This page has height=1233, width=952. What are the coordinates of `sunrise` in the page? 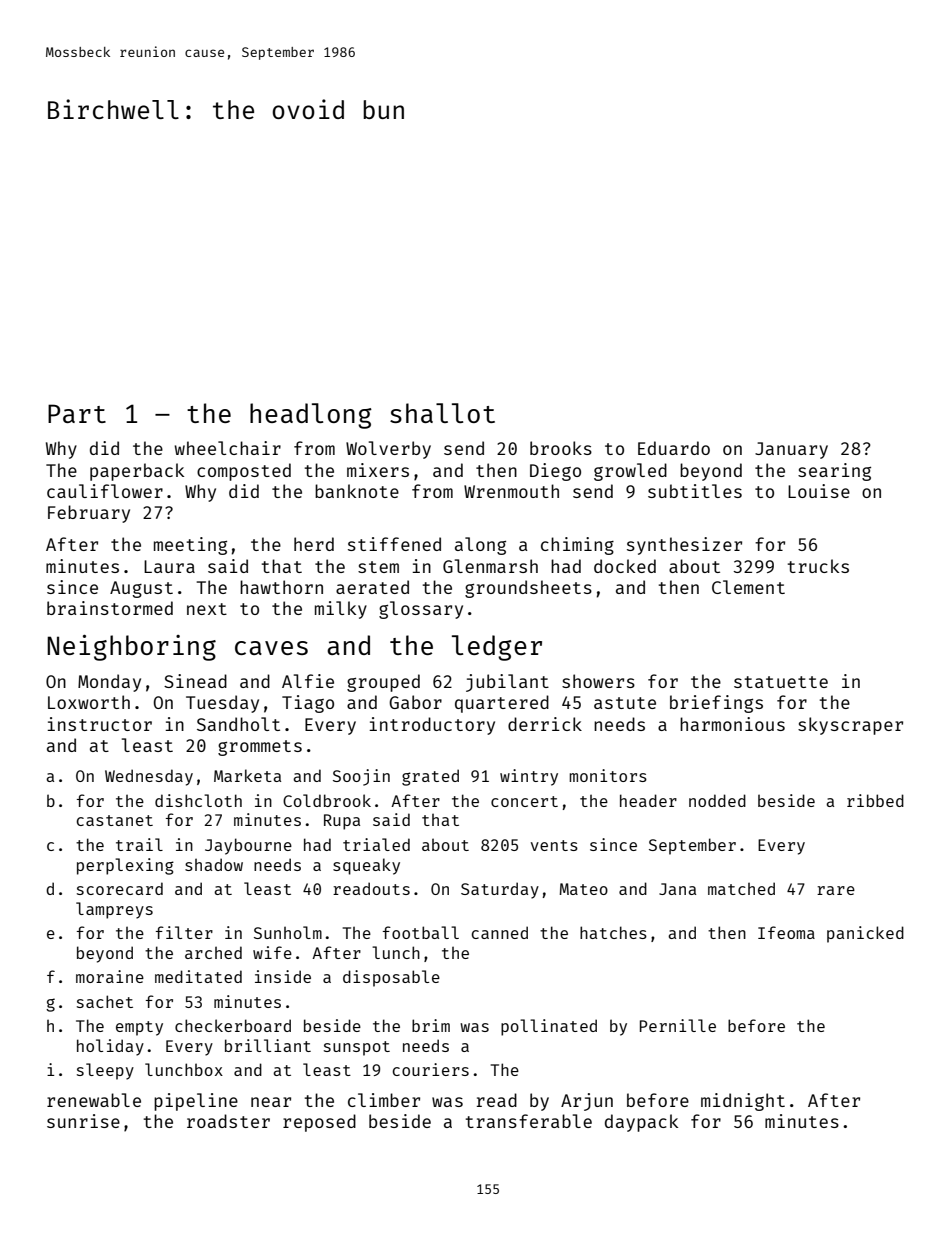 It's located at (83, 1121).
